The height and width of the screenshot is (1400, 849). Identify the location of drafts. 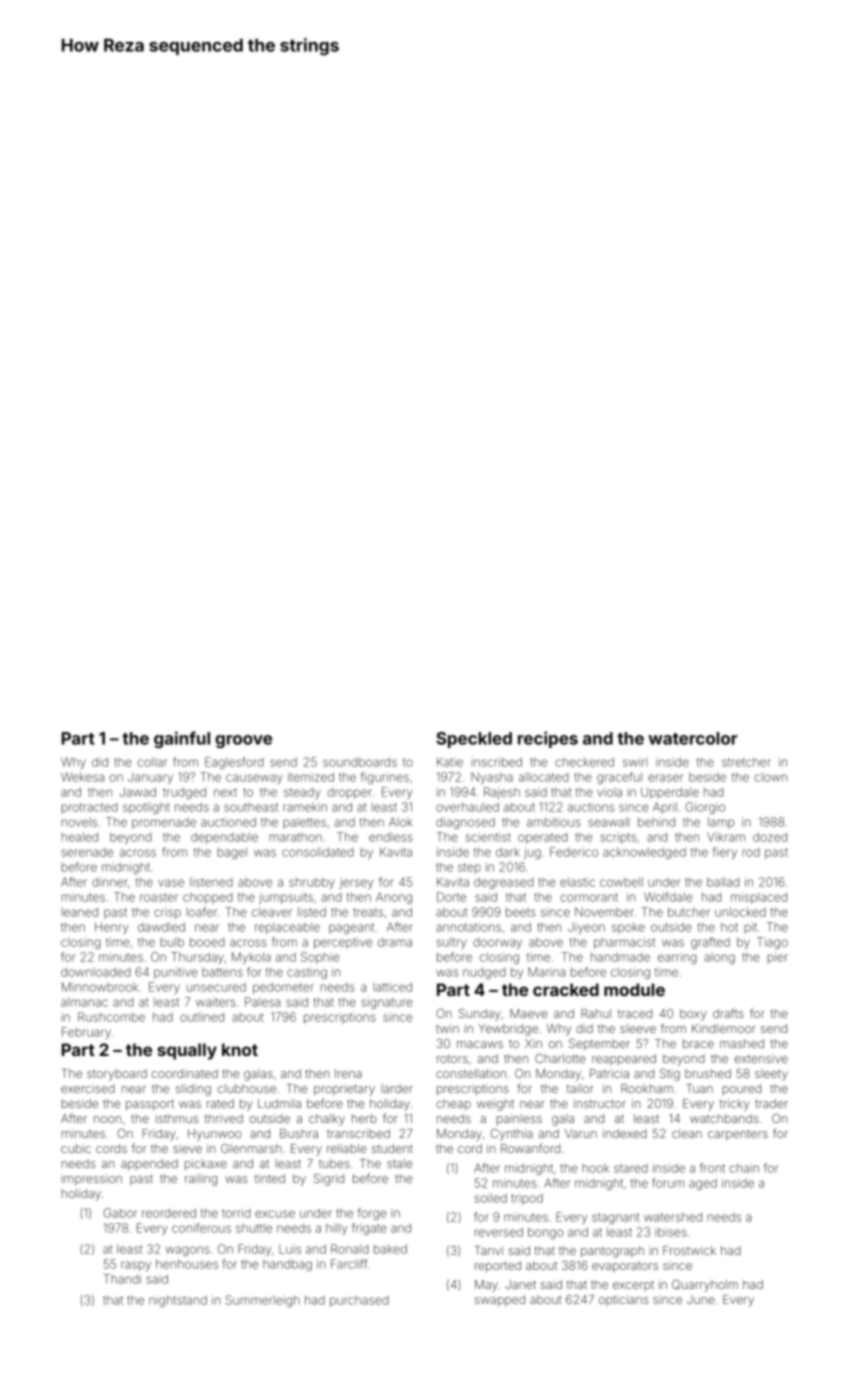
(728, 1013).
